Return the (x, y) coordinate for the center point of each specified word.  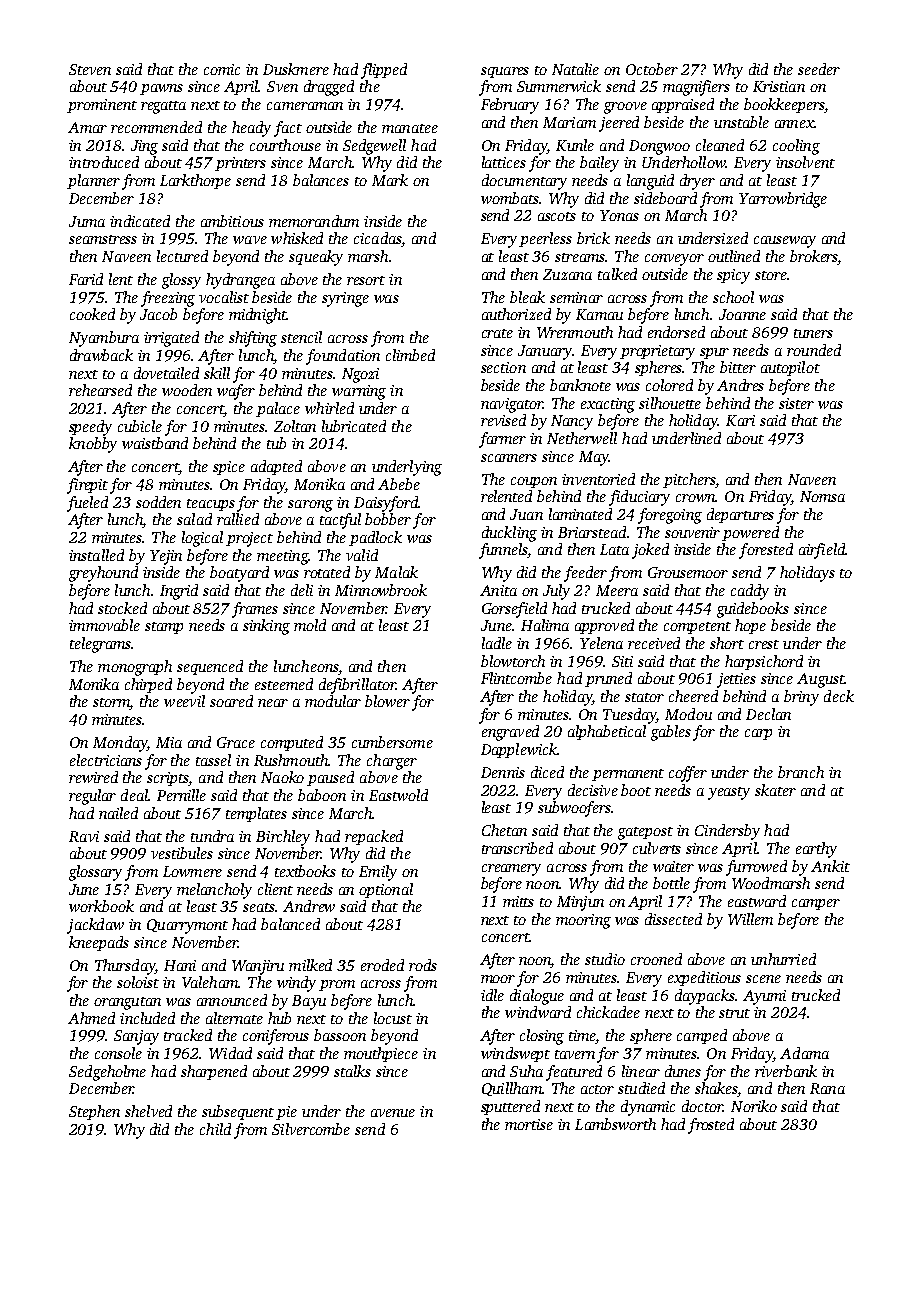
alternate (234, 1018)
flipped (384, 71)
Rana (827, 1088)
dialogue (537, 997)
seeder (819, 69)
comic (222, 69)
